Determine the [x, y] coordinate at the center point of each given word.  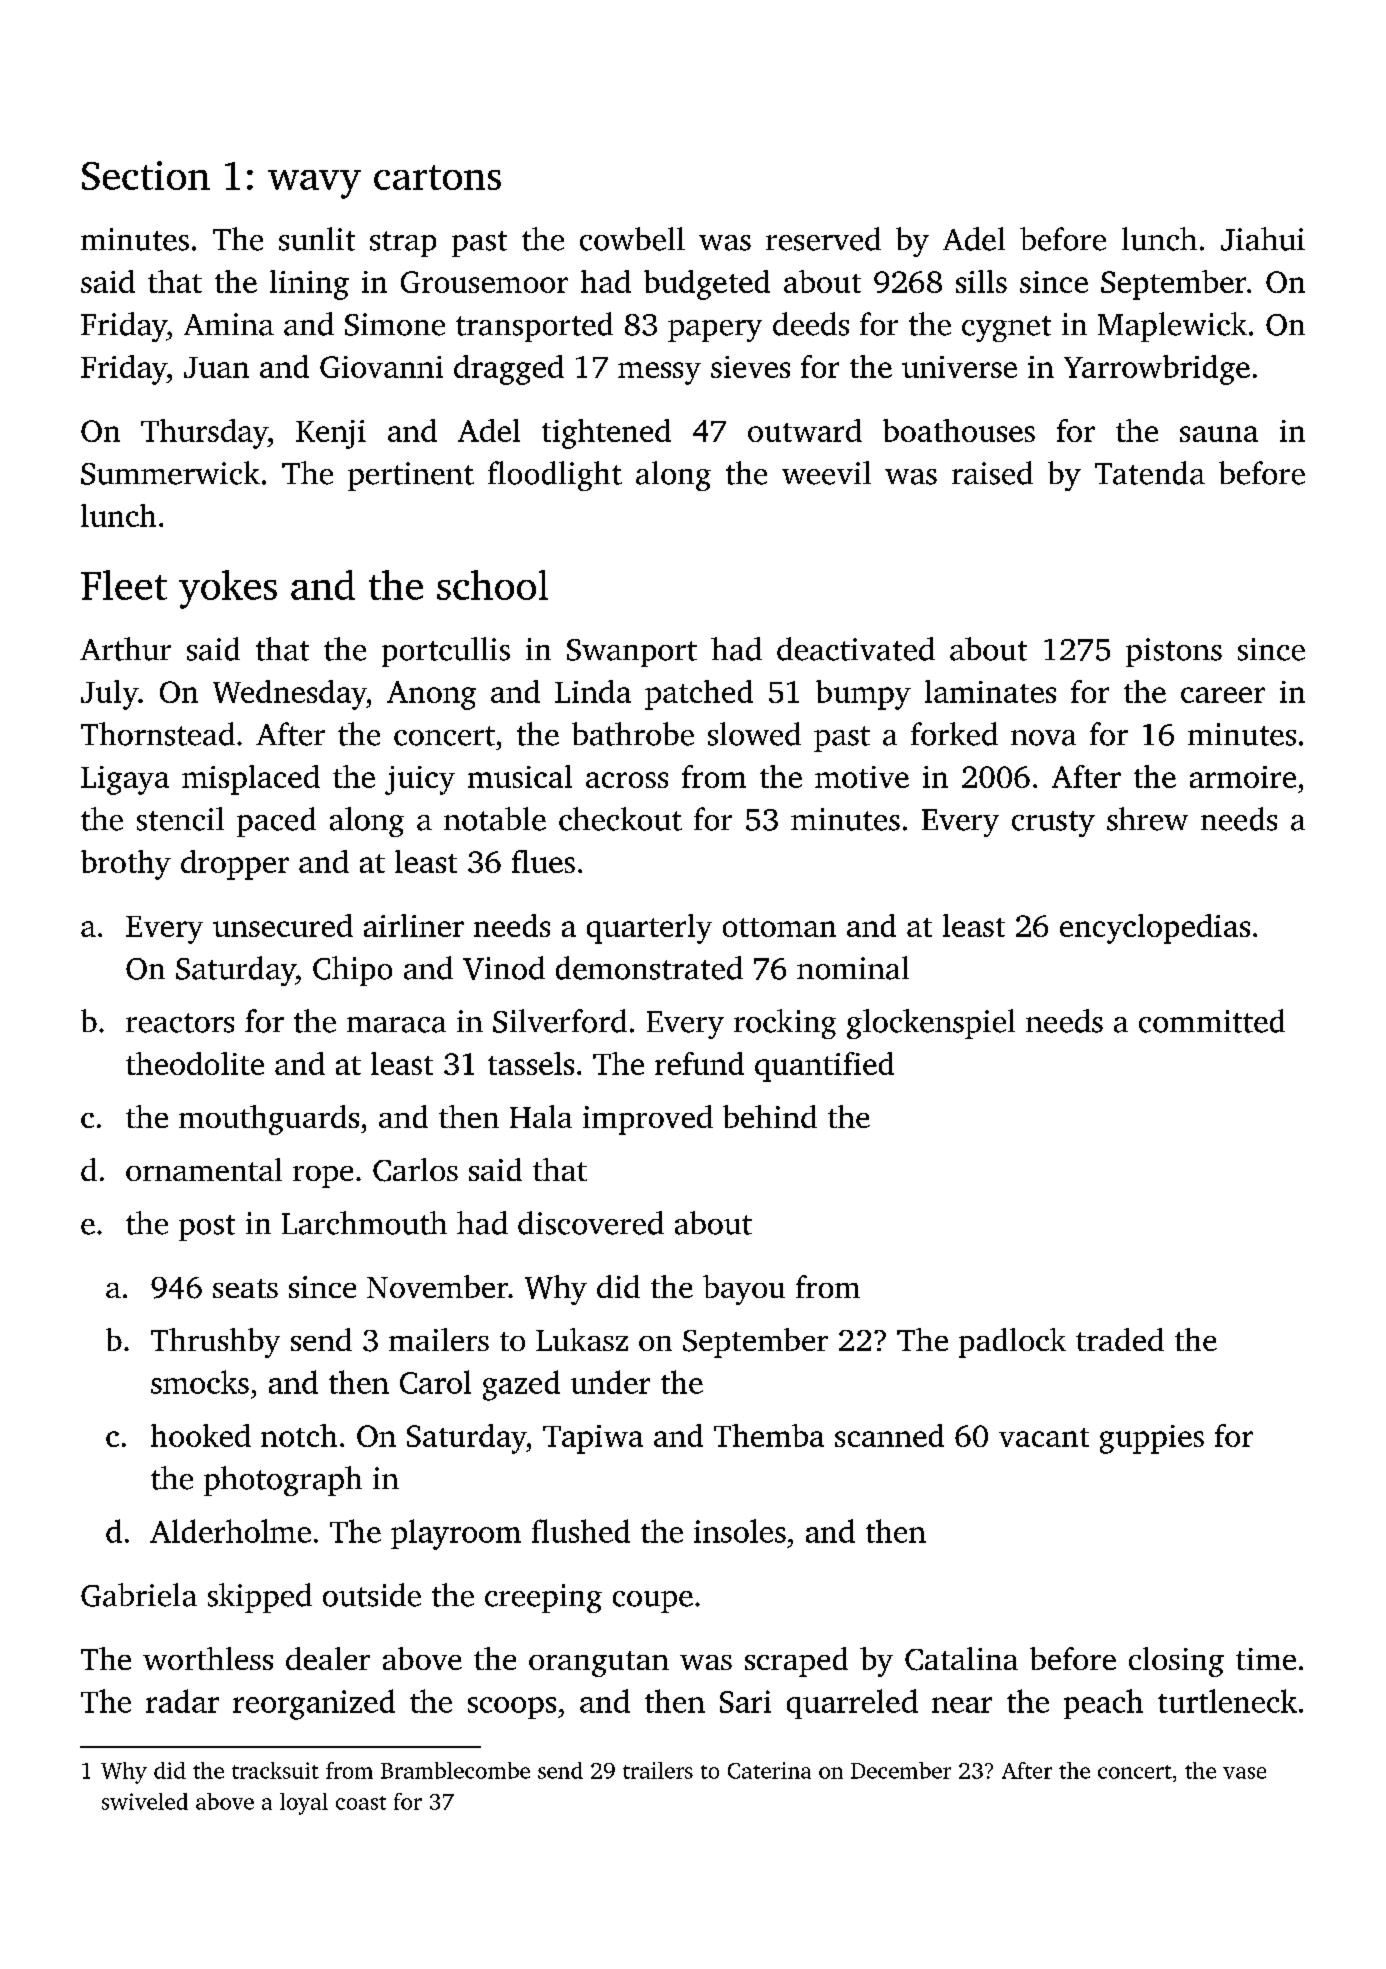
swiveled [145, 1801]
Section [146, 175]
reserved [823, 239]
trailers [658, 1770]
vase [1244, 1773]
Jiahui [1263, 239]
